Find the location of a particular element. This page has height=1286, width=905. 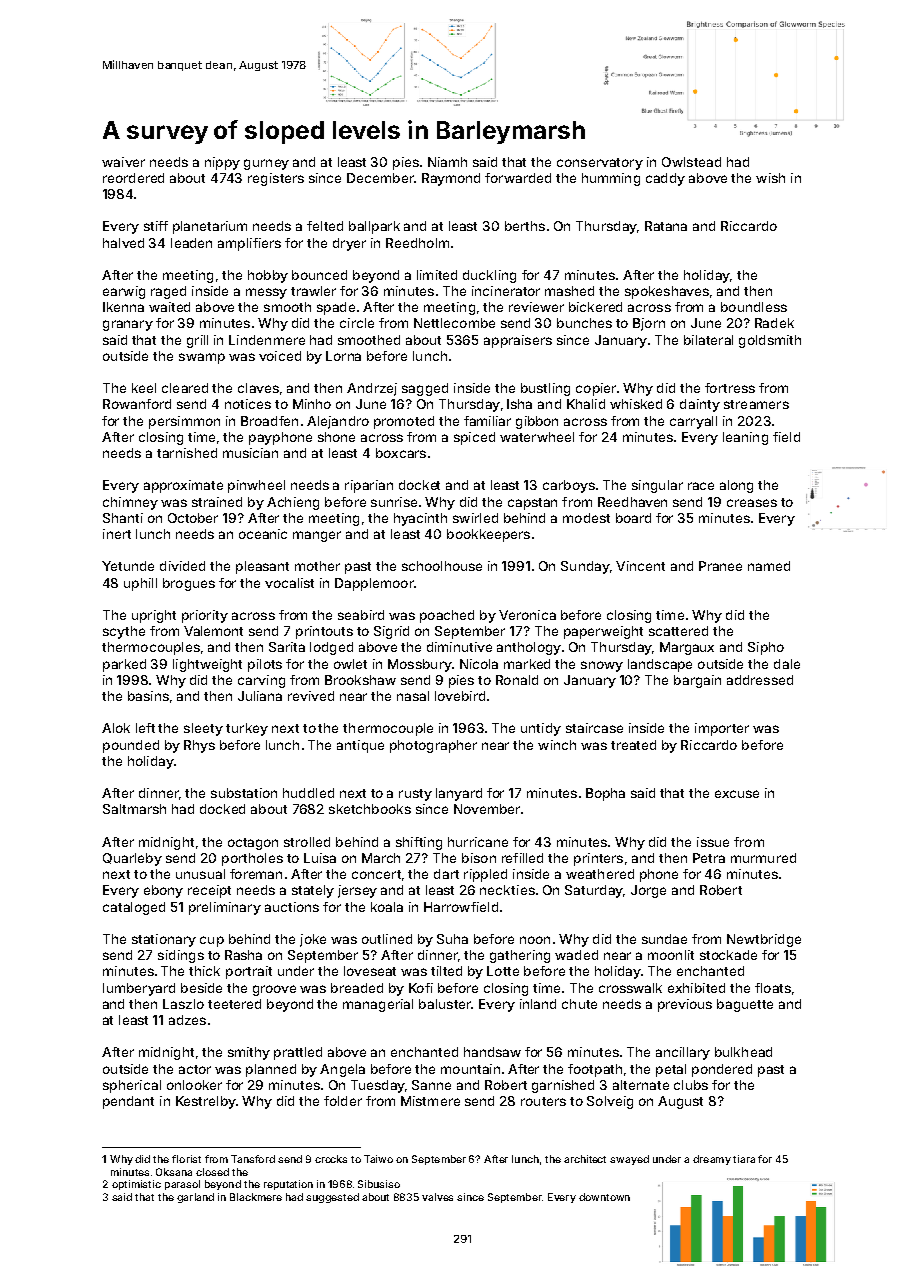

Suha is located at coordinates (452, 939).
